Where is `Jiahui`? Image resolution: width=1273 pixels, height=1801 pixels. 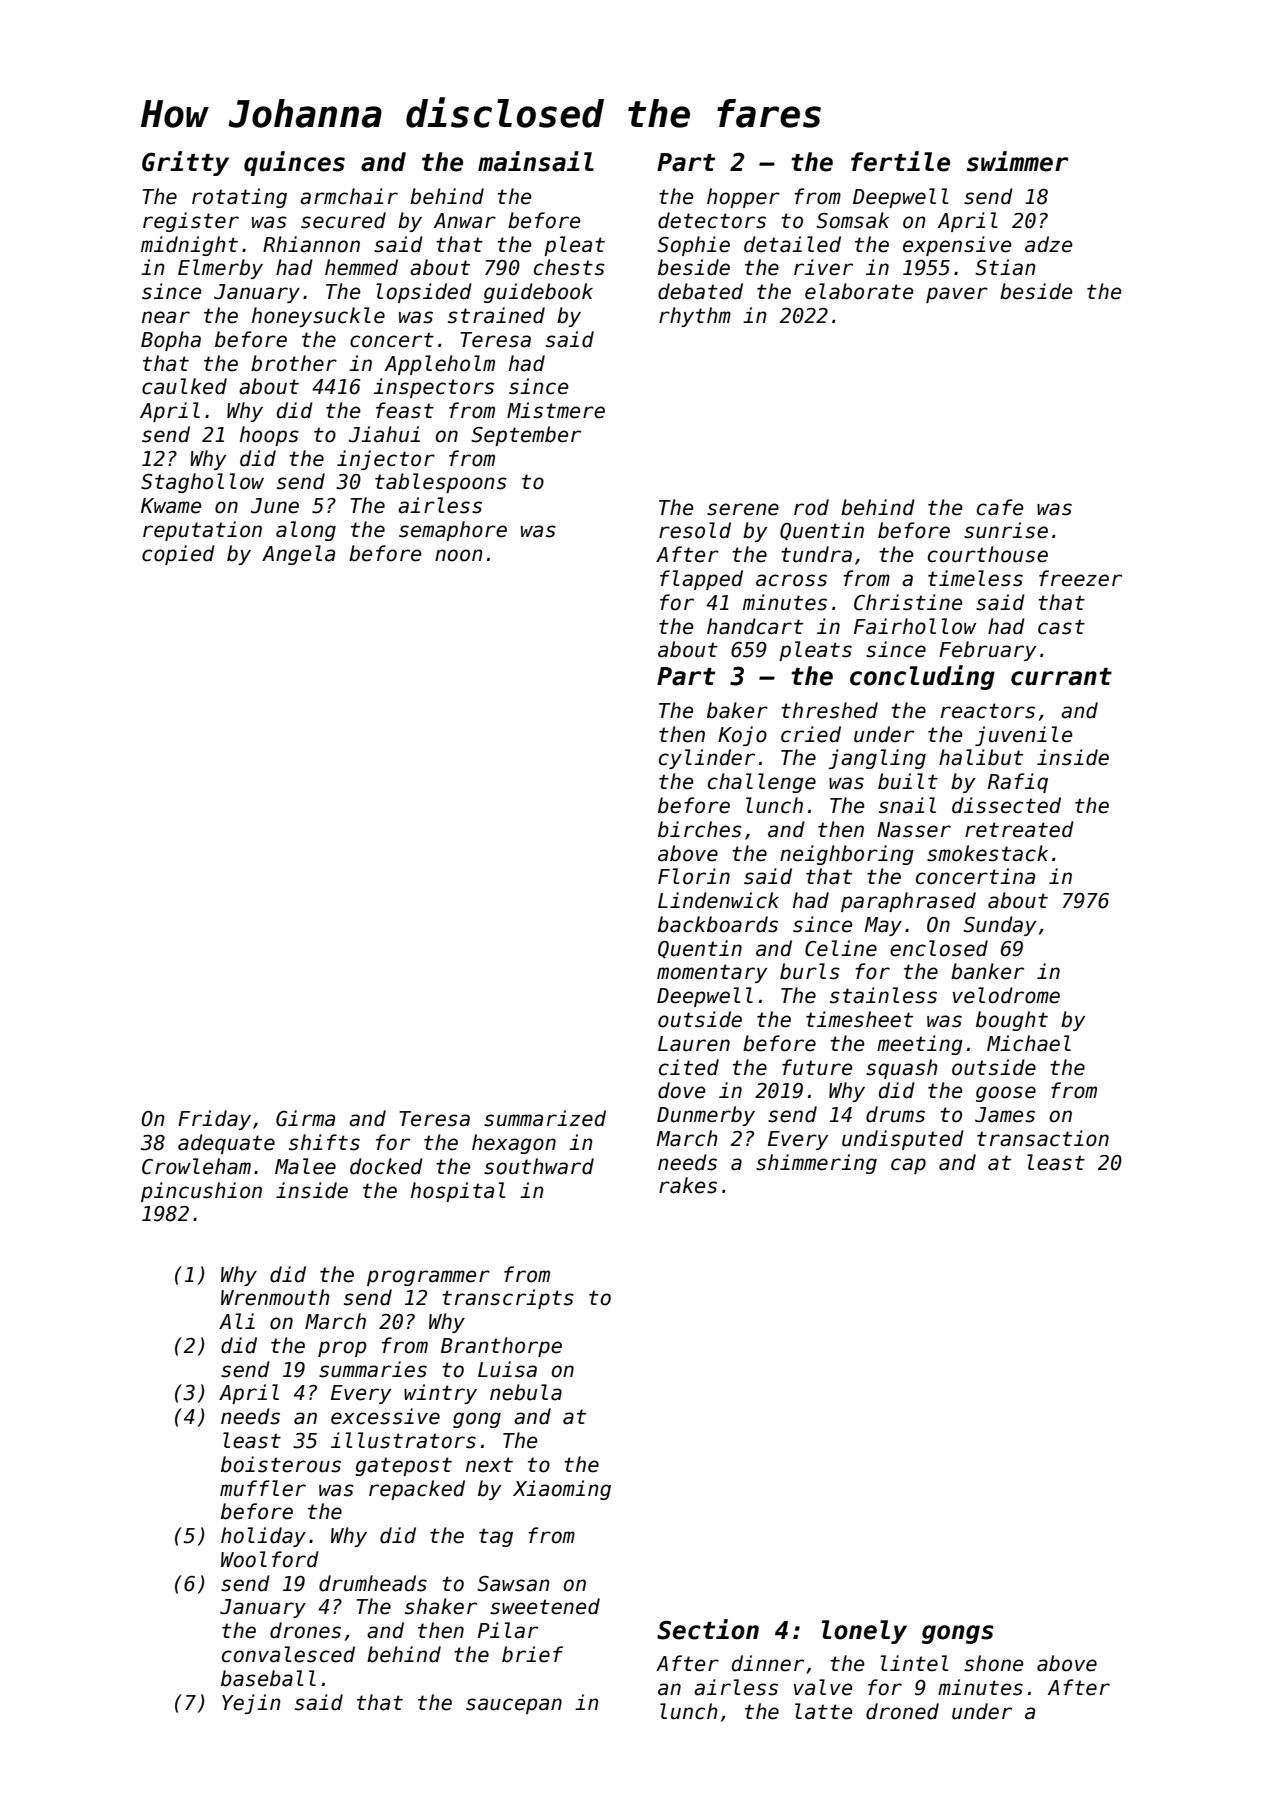 Jiahui is located at coordinates (384, 434).
